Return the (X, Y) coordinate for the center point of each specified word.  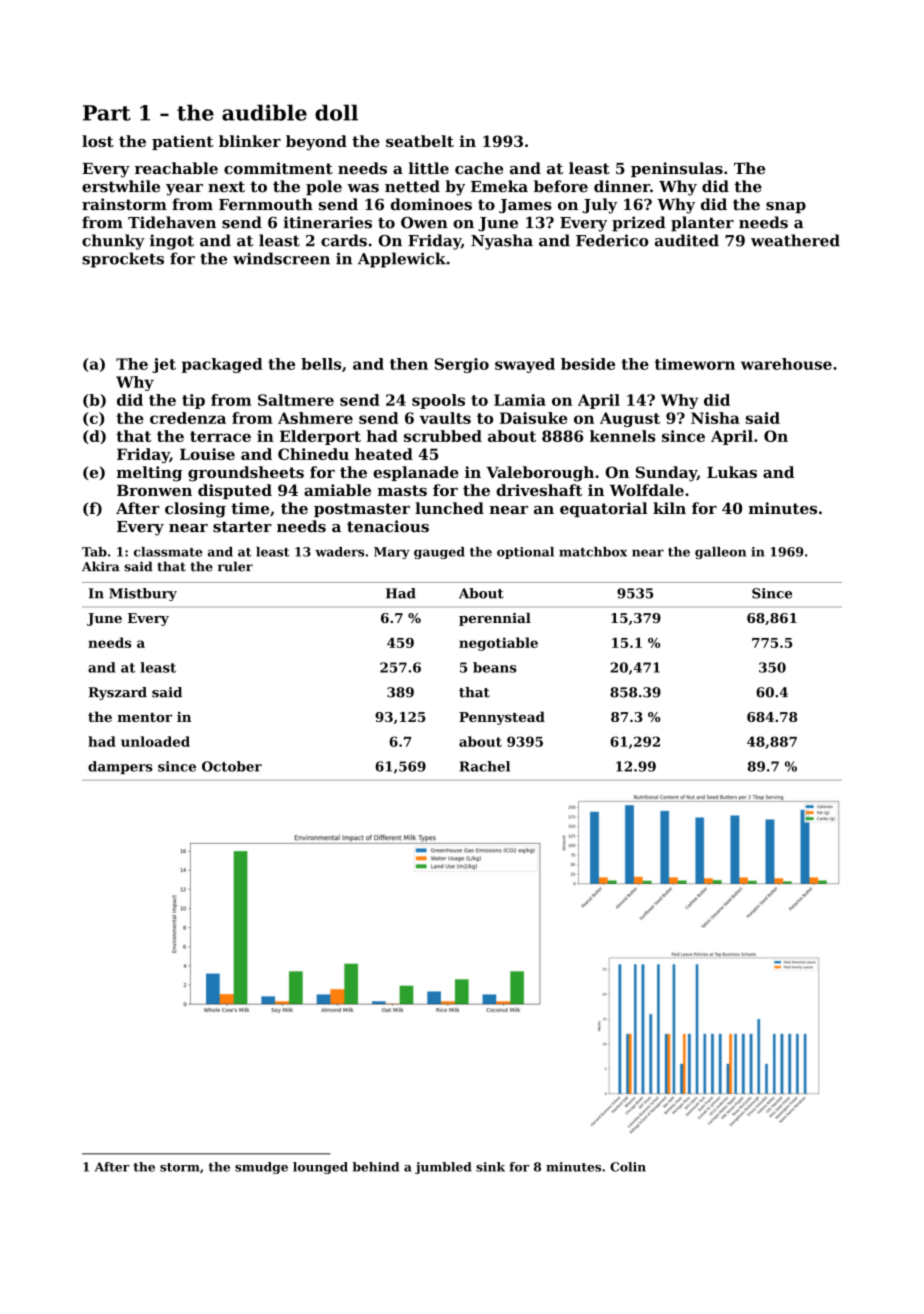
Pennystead (502, 718)
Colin (628, 1167)
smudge (261, 1168)
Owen (424, 223)
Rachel (485, 766)
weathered (795, 240)
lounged (320, 1168)
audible (264, 112)
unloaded (155, 741)
